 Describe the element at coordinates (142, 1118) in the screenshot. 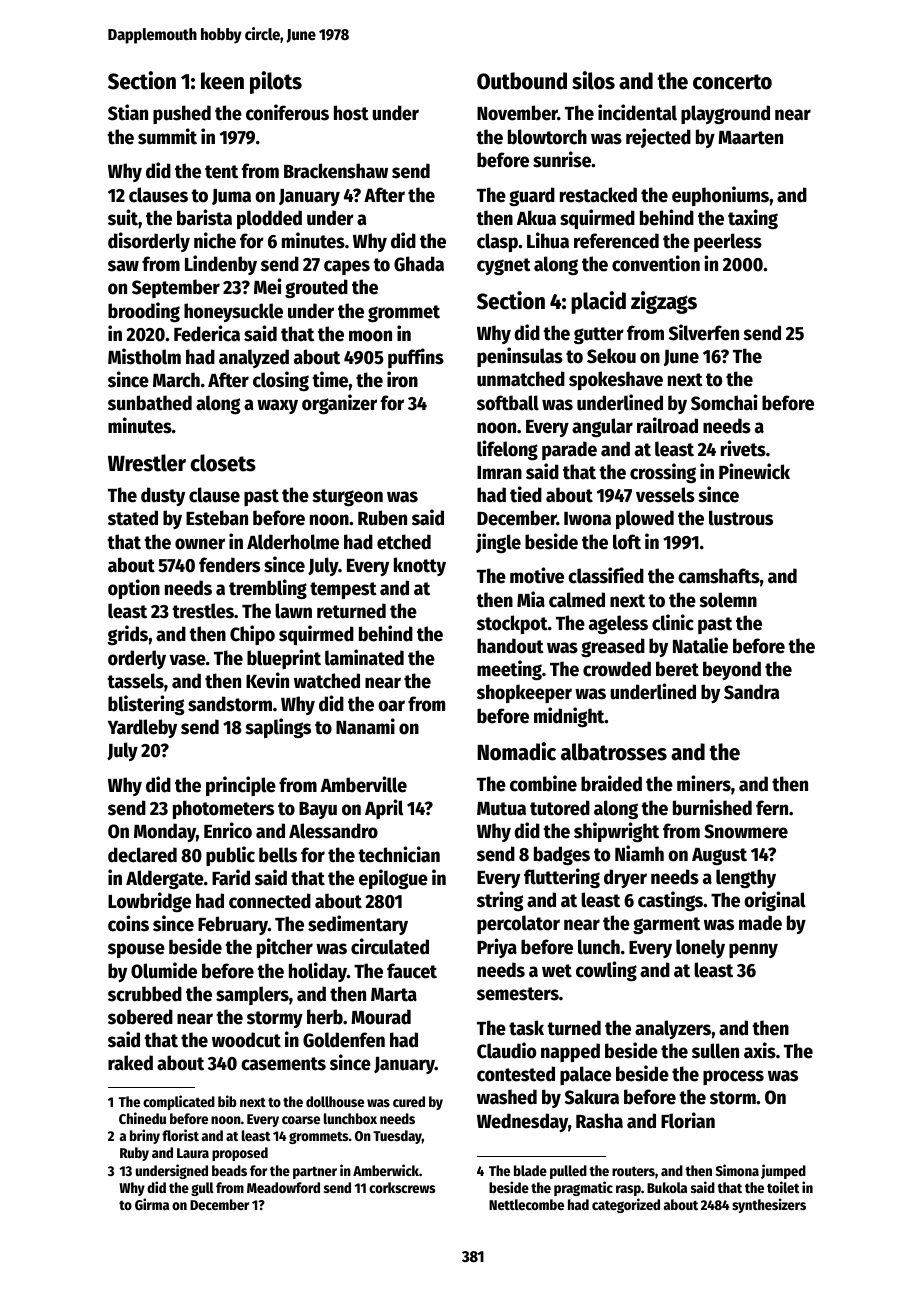

I see `Chinedu` at that location.
